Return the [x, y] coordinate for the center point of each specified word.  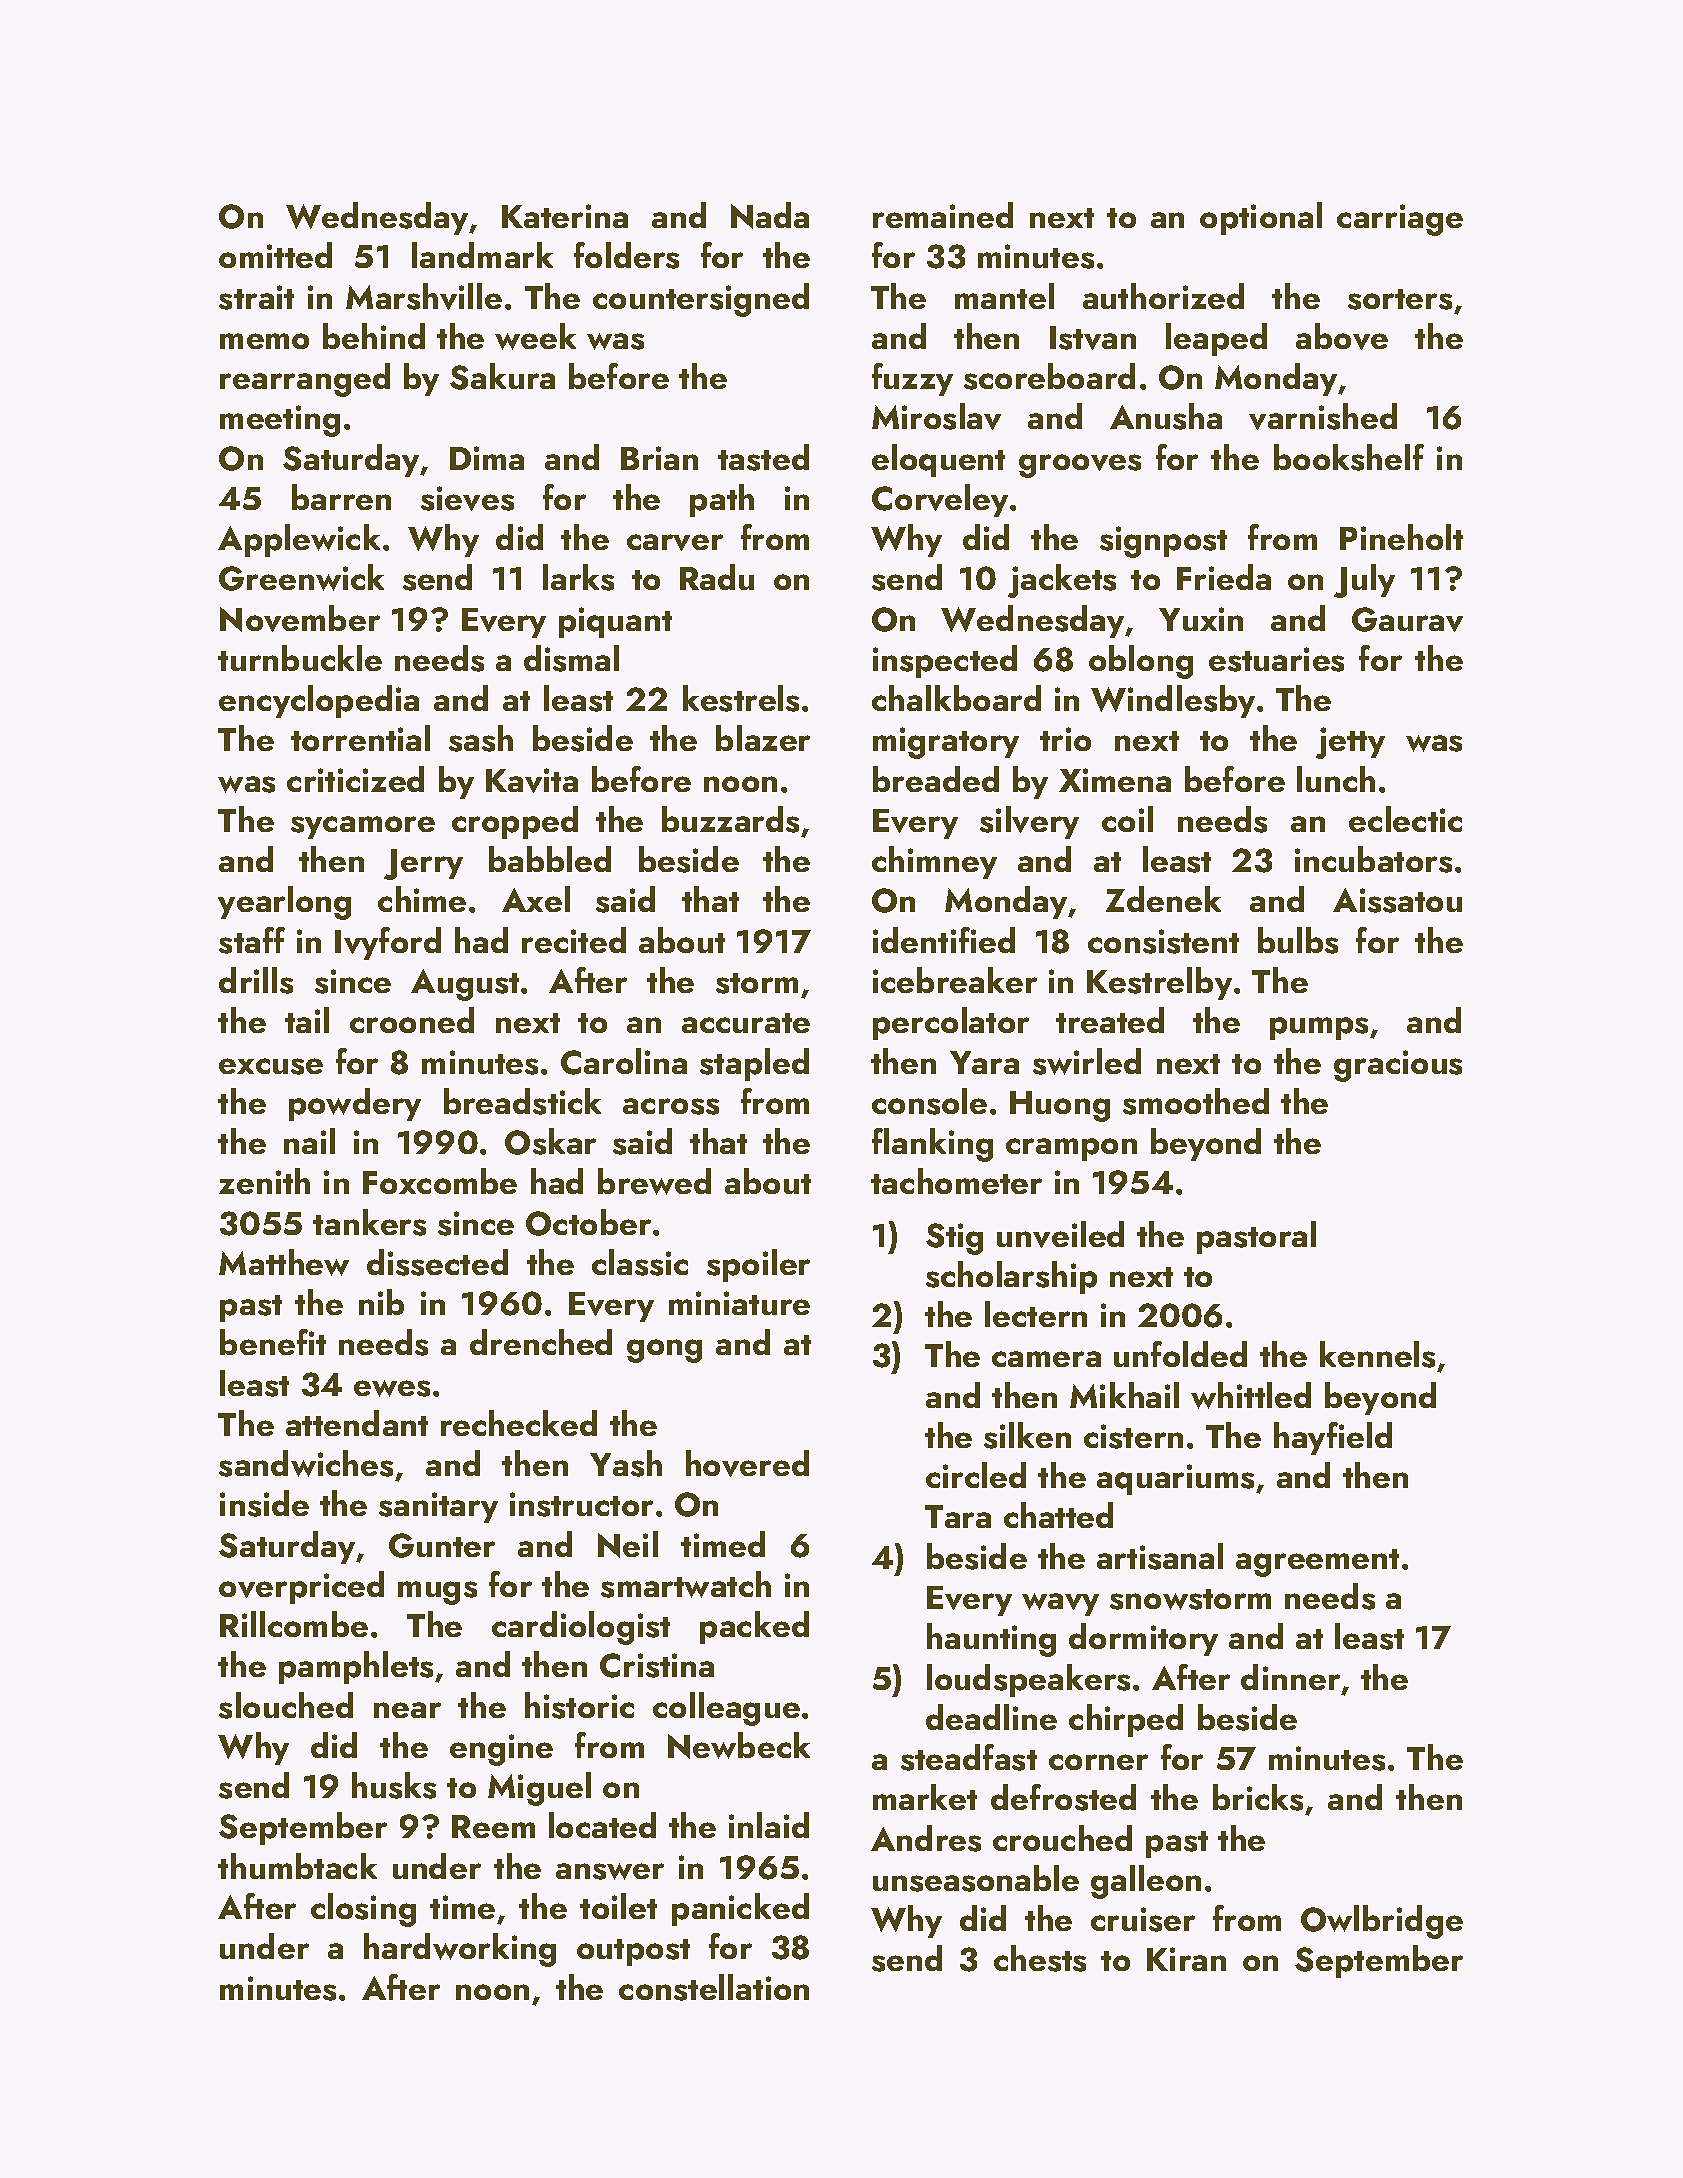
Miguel [539, 1789]
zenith [264, 1181]
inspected [945, 661]
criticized [355, 779]
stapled [754, 1064]
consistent [1163, 941]
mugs [437, 1593]
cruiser [1143, 1919]
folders [626, 255]
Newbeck [739, 1745]
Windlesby [1173, 701]
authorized [1163, 296]
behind [374, 336]
